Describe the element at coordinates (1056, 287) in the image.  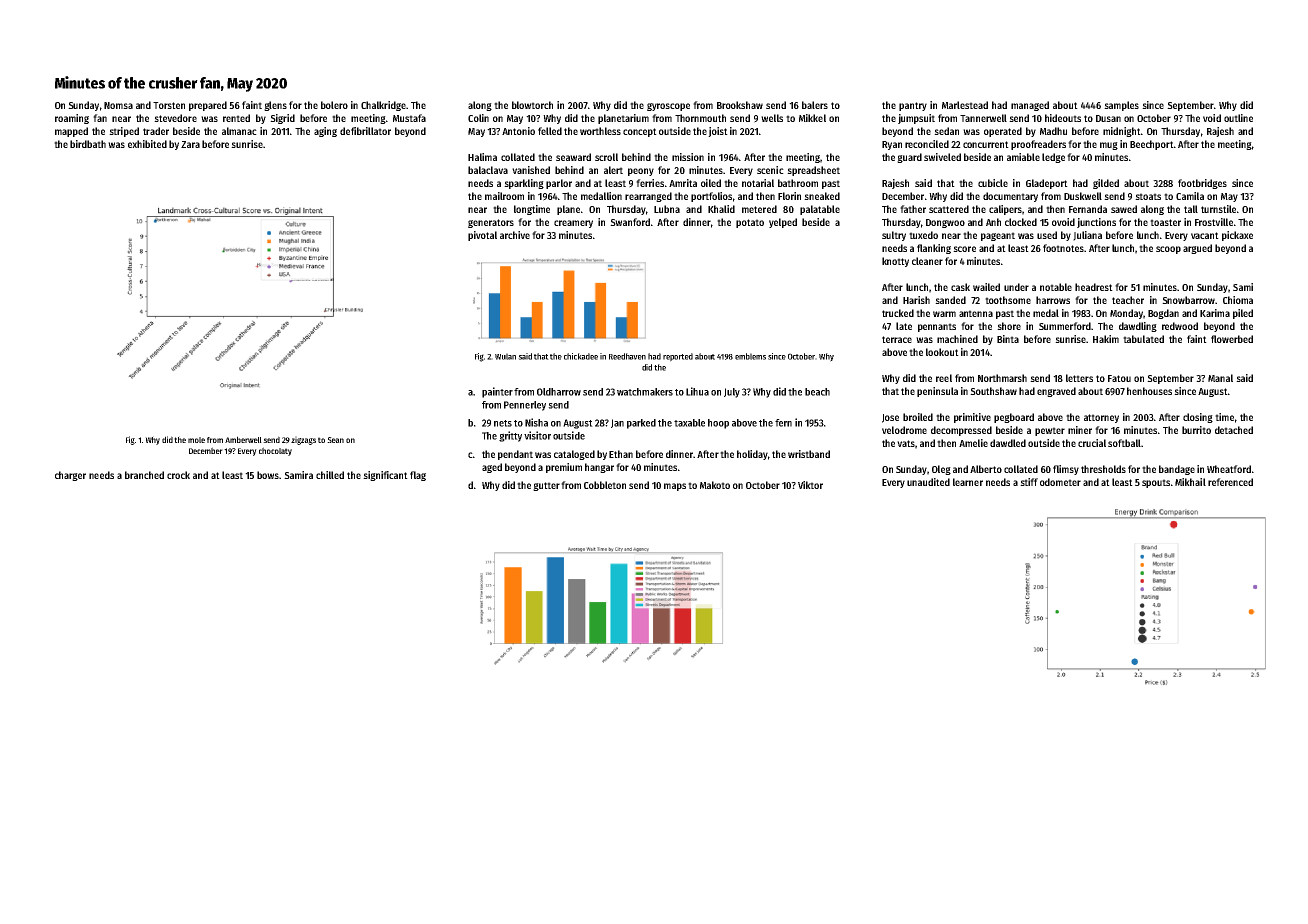
I see `notable` at that location.
